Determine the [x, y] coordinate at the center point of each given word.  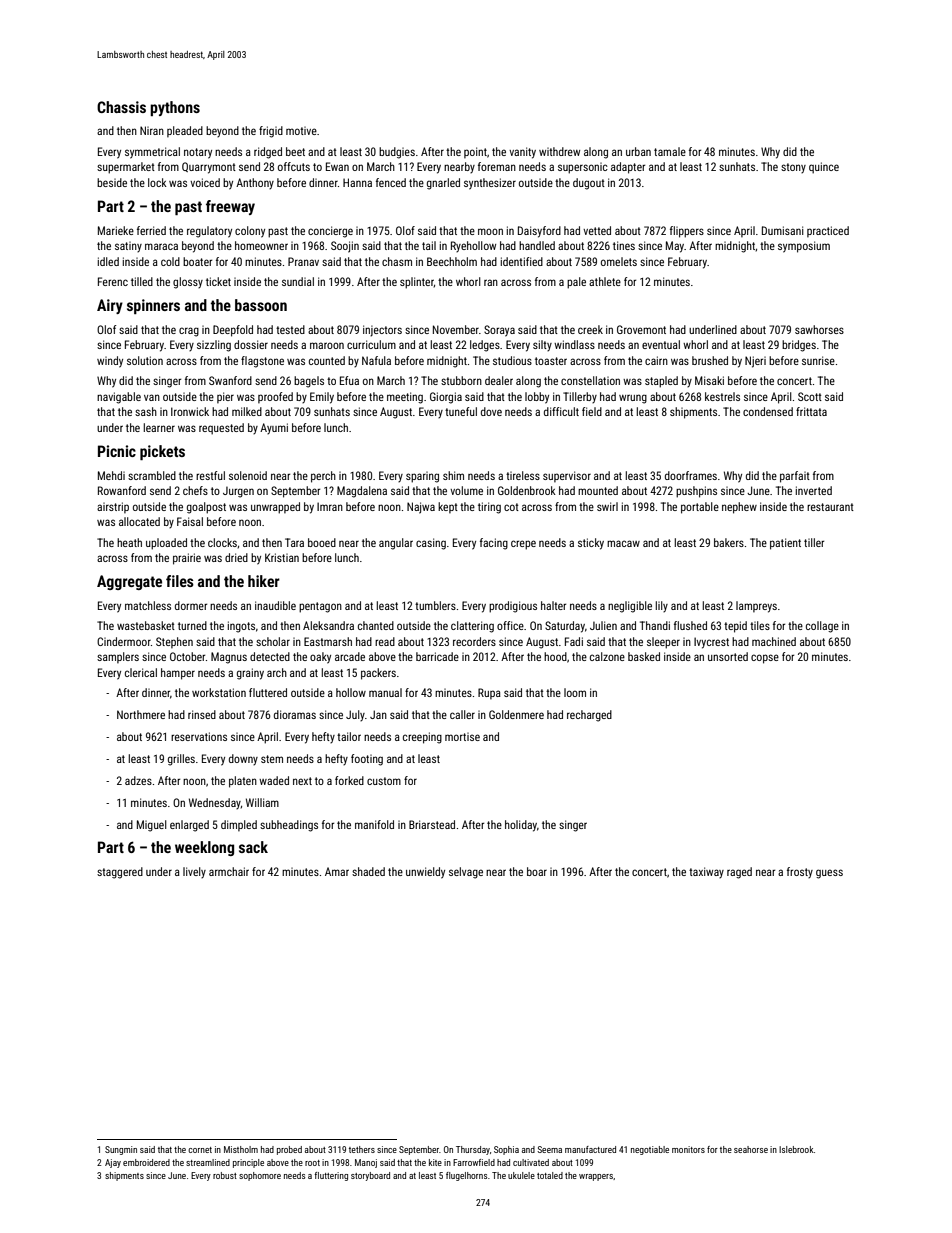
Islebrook [796, 1149]
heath [129, 542]
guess [829, 874]
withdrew [559, 151]
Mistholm [241, 1149]
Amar [337, 871]
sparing [422, 477]
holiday [521, 826]
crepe [523, 545]
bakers [729, 542]
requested [221, 429]
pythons [175, 108]
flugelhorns [466, 1176]
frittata [811, 411]
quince [824, 168]
